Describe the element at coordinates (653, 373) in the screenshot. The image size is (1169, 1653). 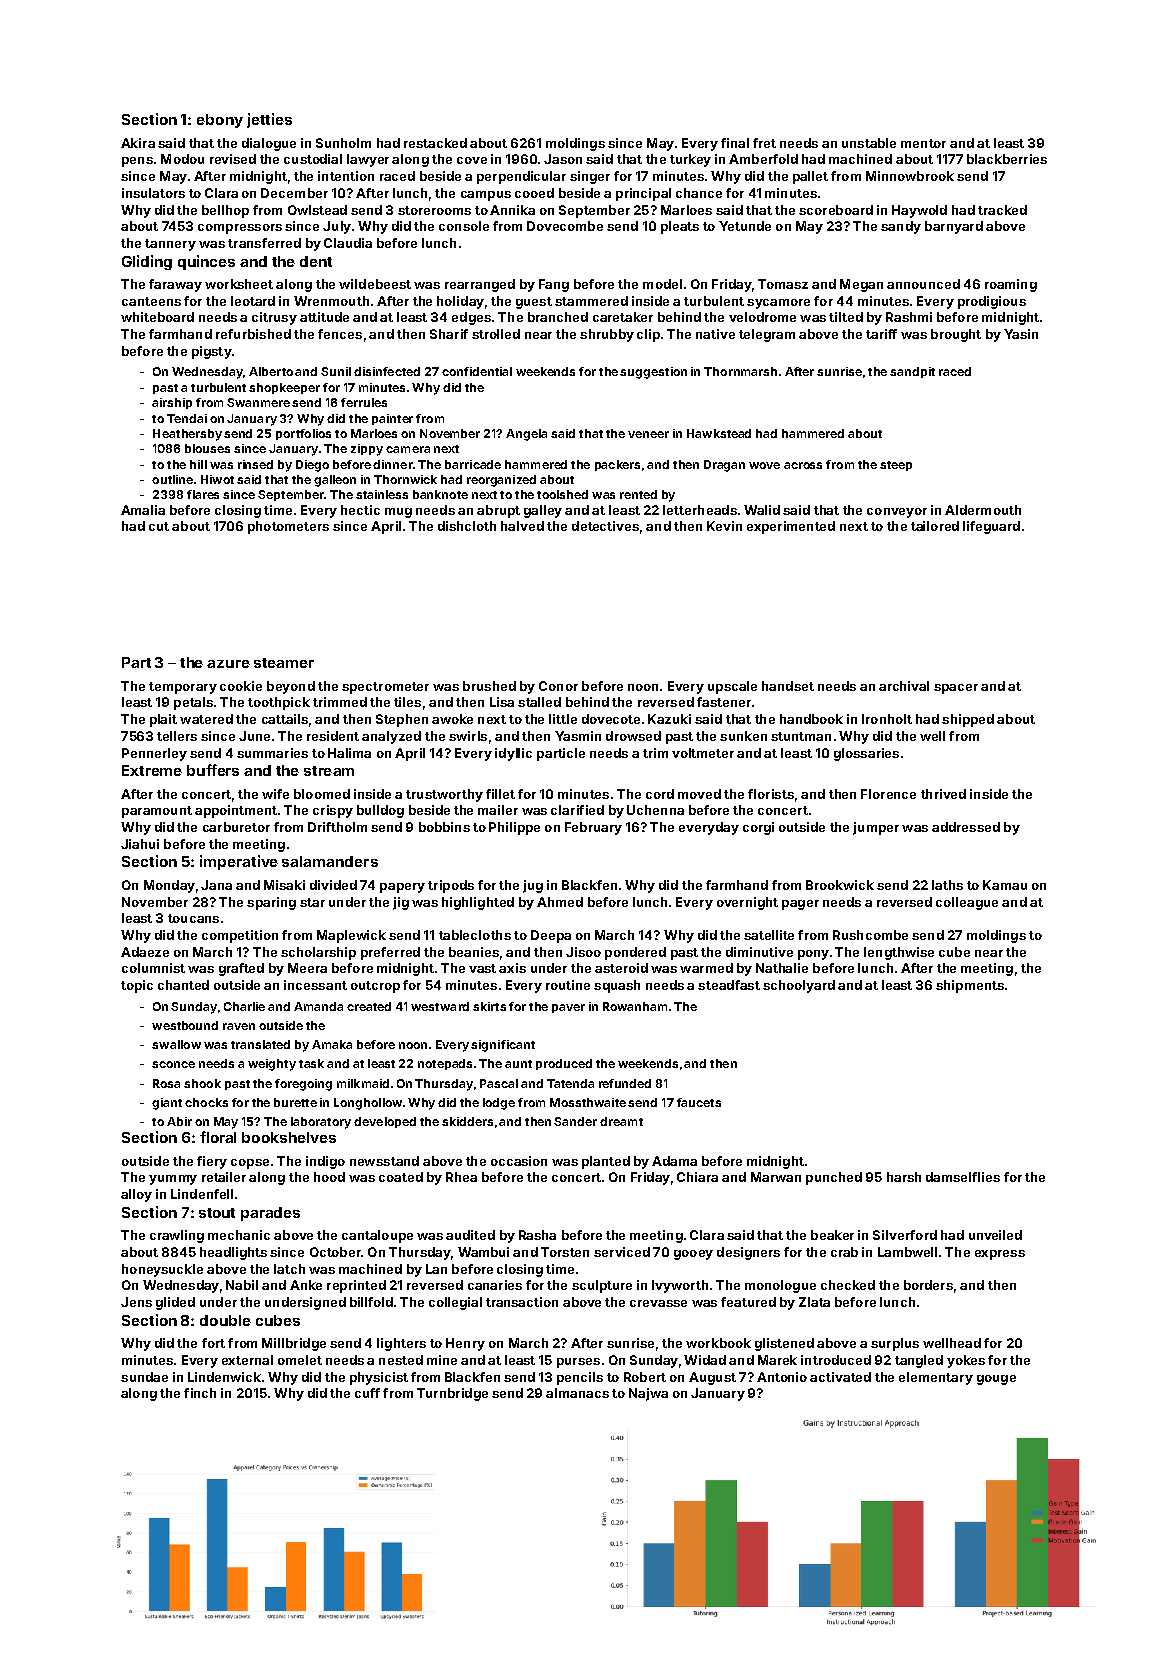
I see `suggestion` at that location.
